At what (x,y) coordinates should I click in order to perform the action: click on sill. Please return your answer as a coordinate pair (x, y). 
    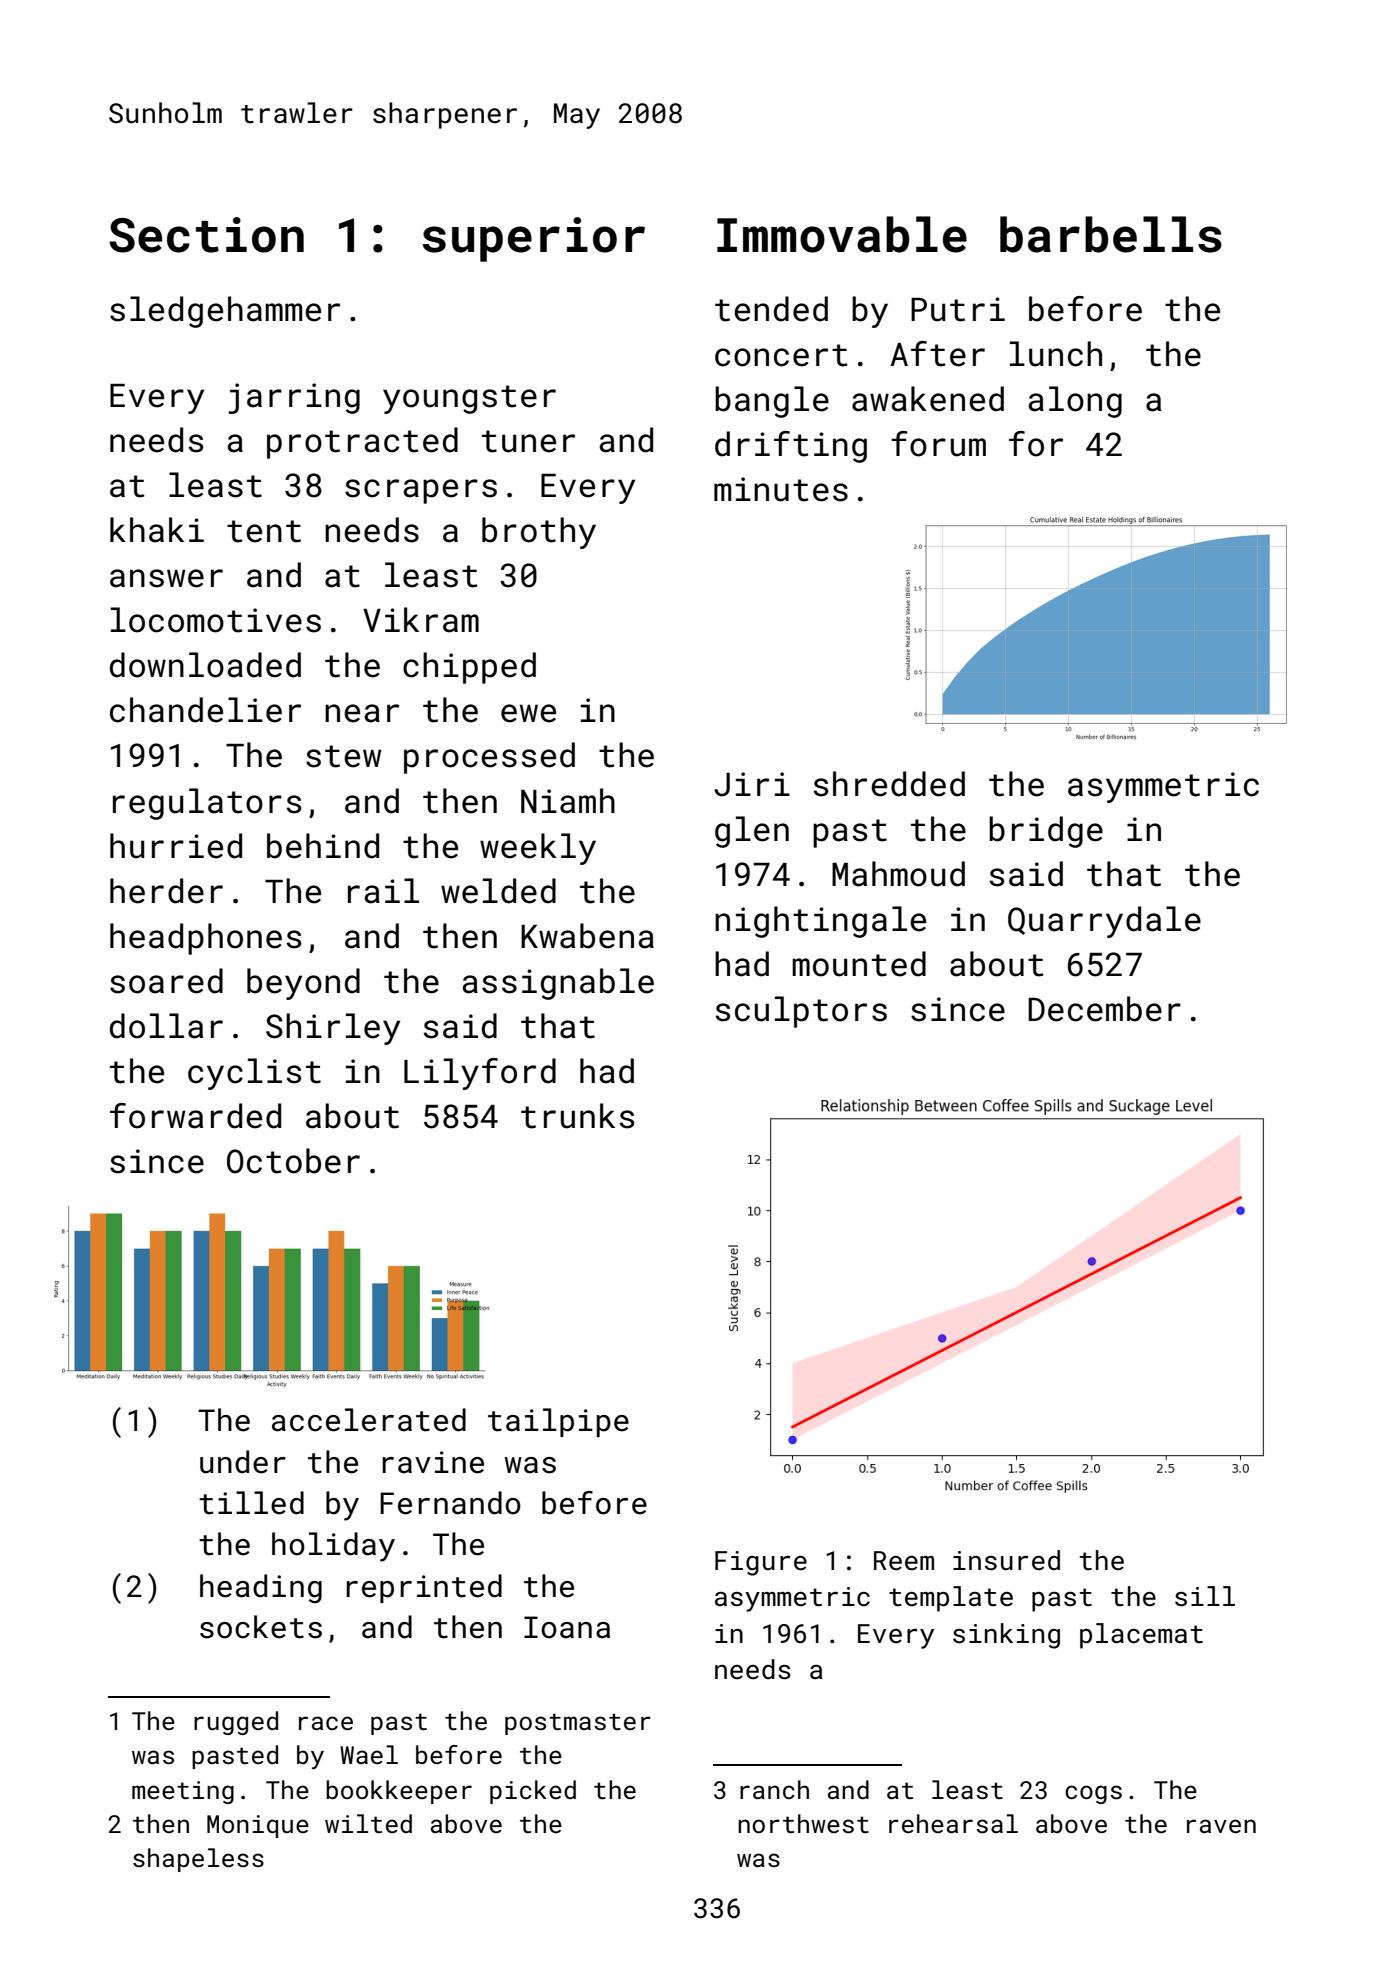
    Looking at the image, I should click on (1205, 1596).
